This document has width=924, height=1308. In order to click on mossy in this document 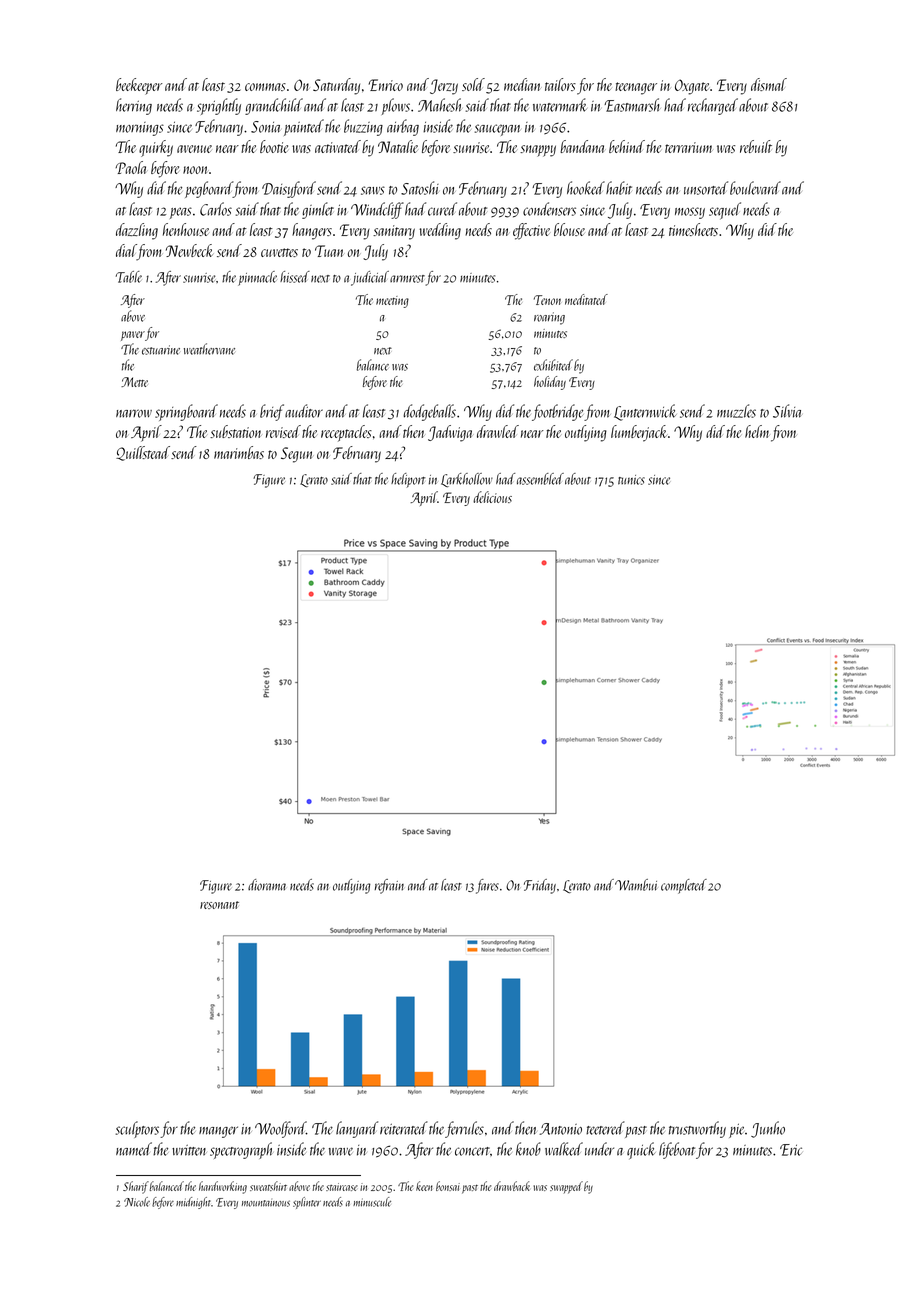, I will do `click(690, 213)`.
